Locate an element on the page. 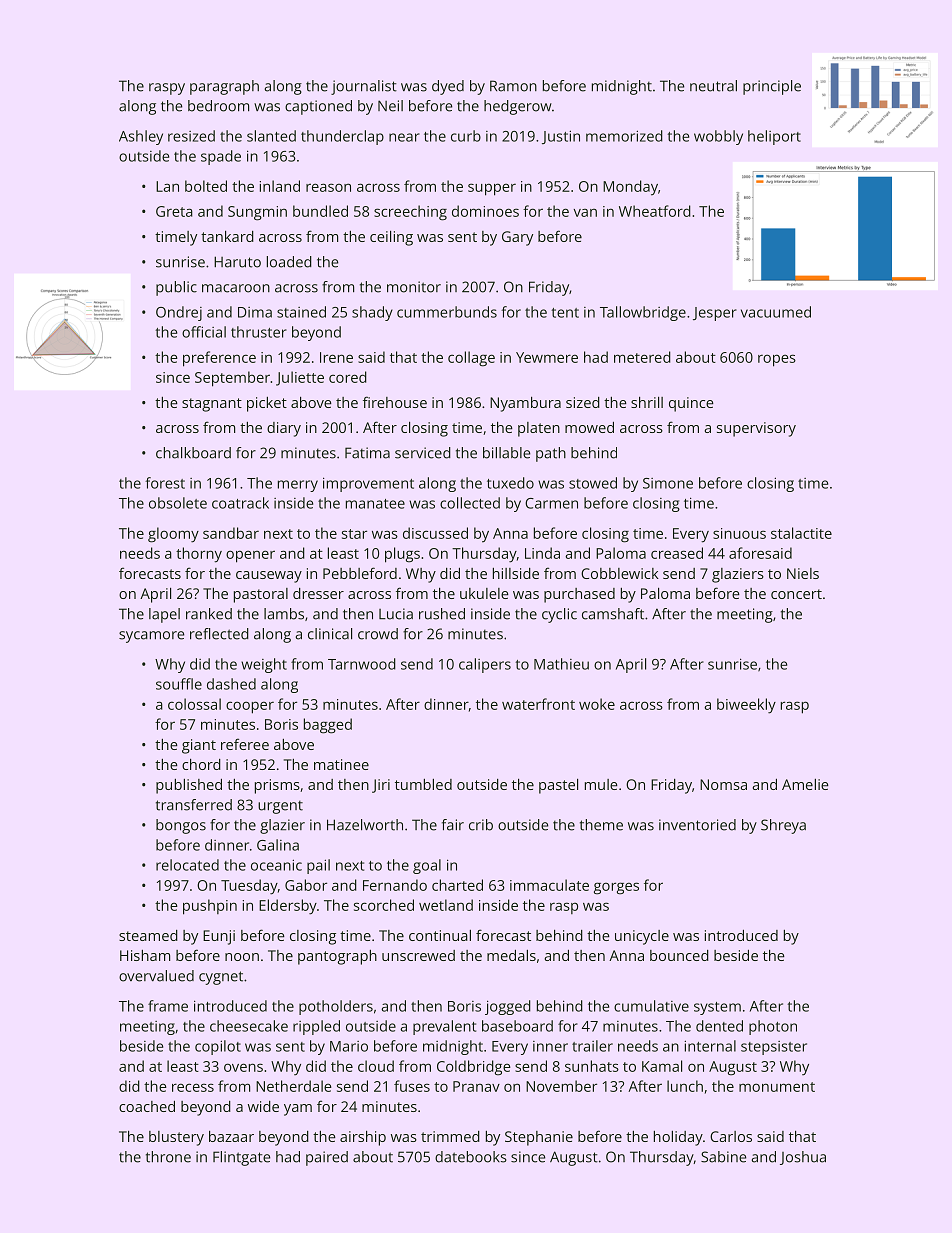 Image resolution: width=952 pixels, height=1233 pixels. Joshua is located at coordinates (803, 1158).
